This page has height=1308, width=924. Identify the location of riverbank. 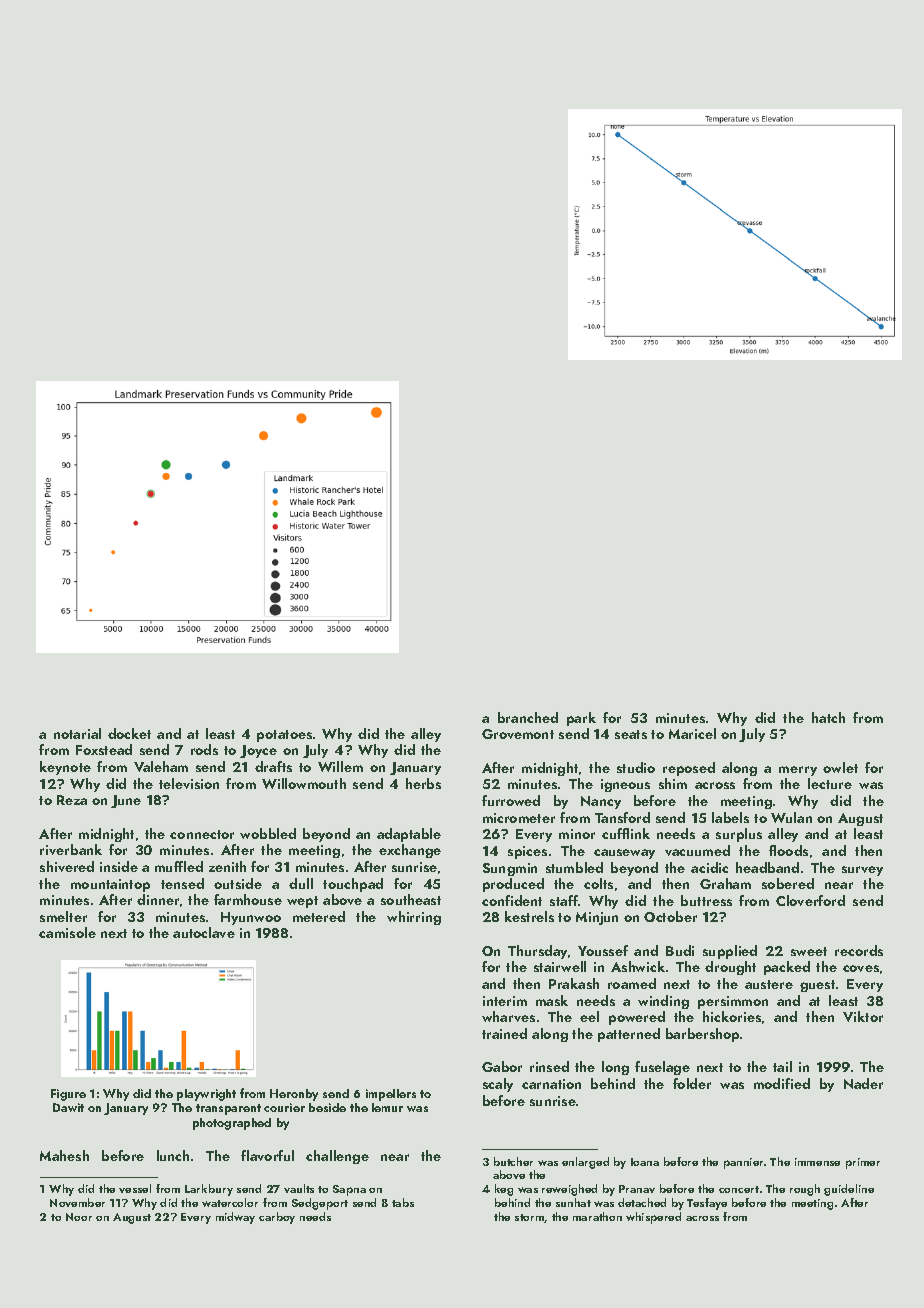
(71, 849).
